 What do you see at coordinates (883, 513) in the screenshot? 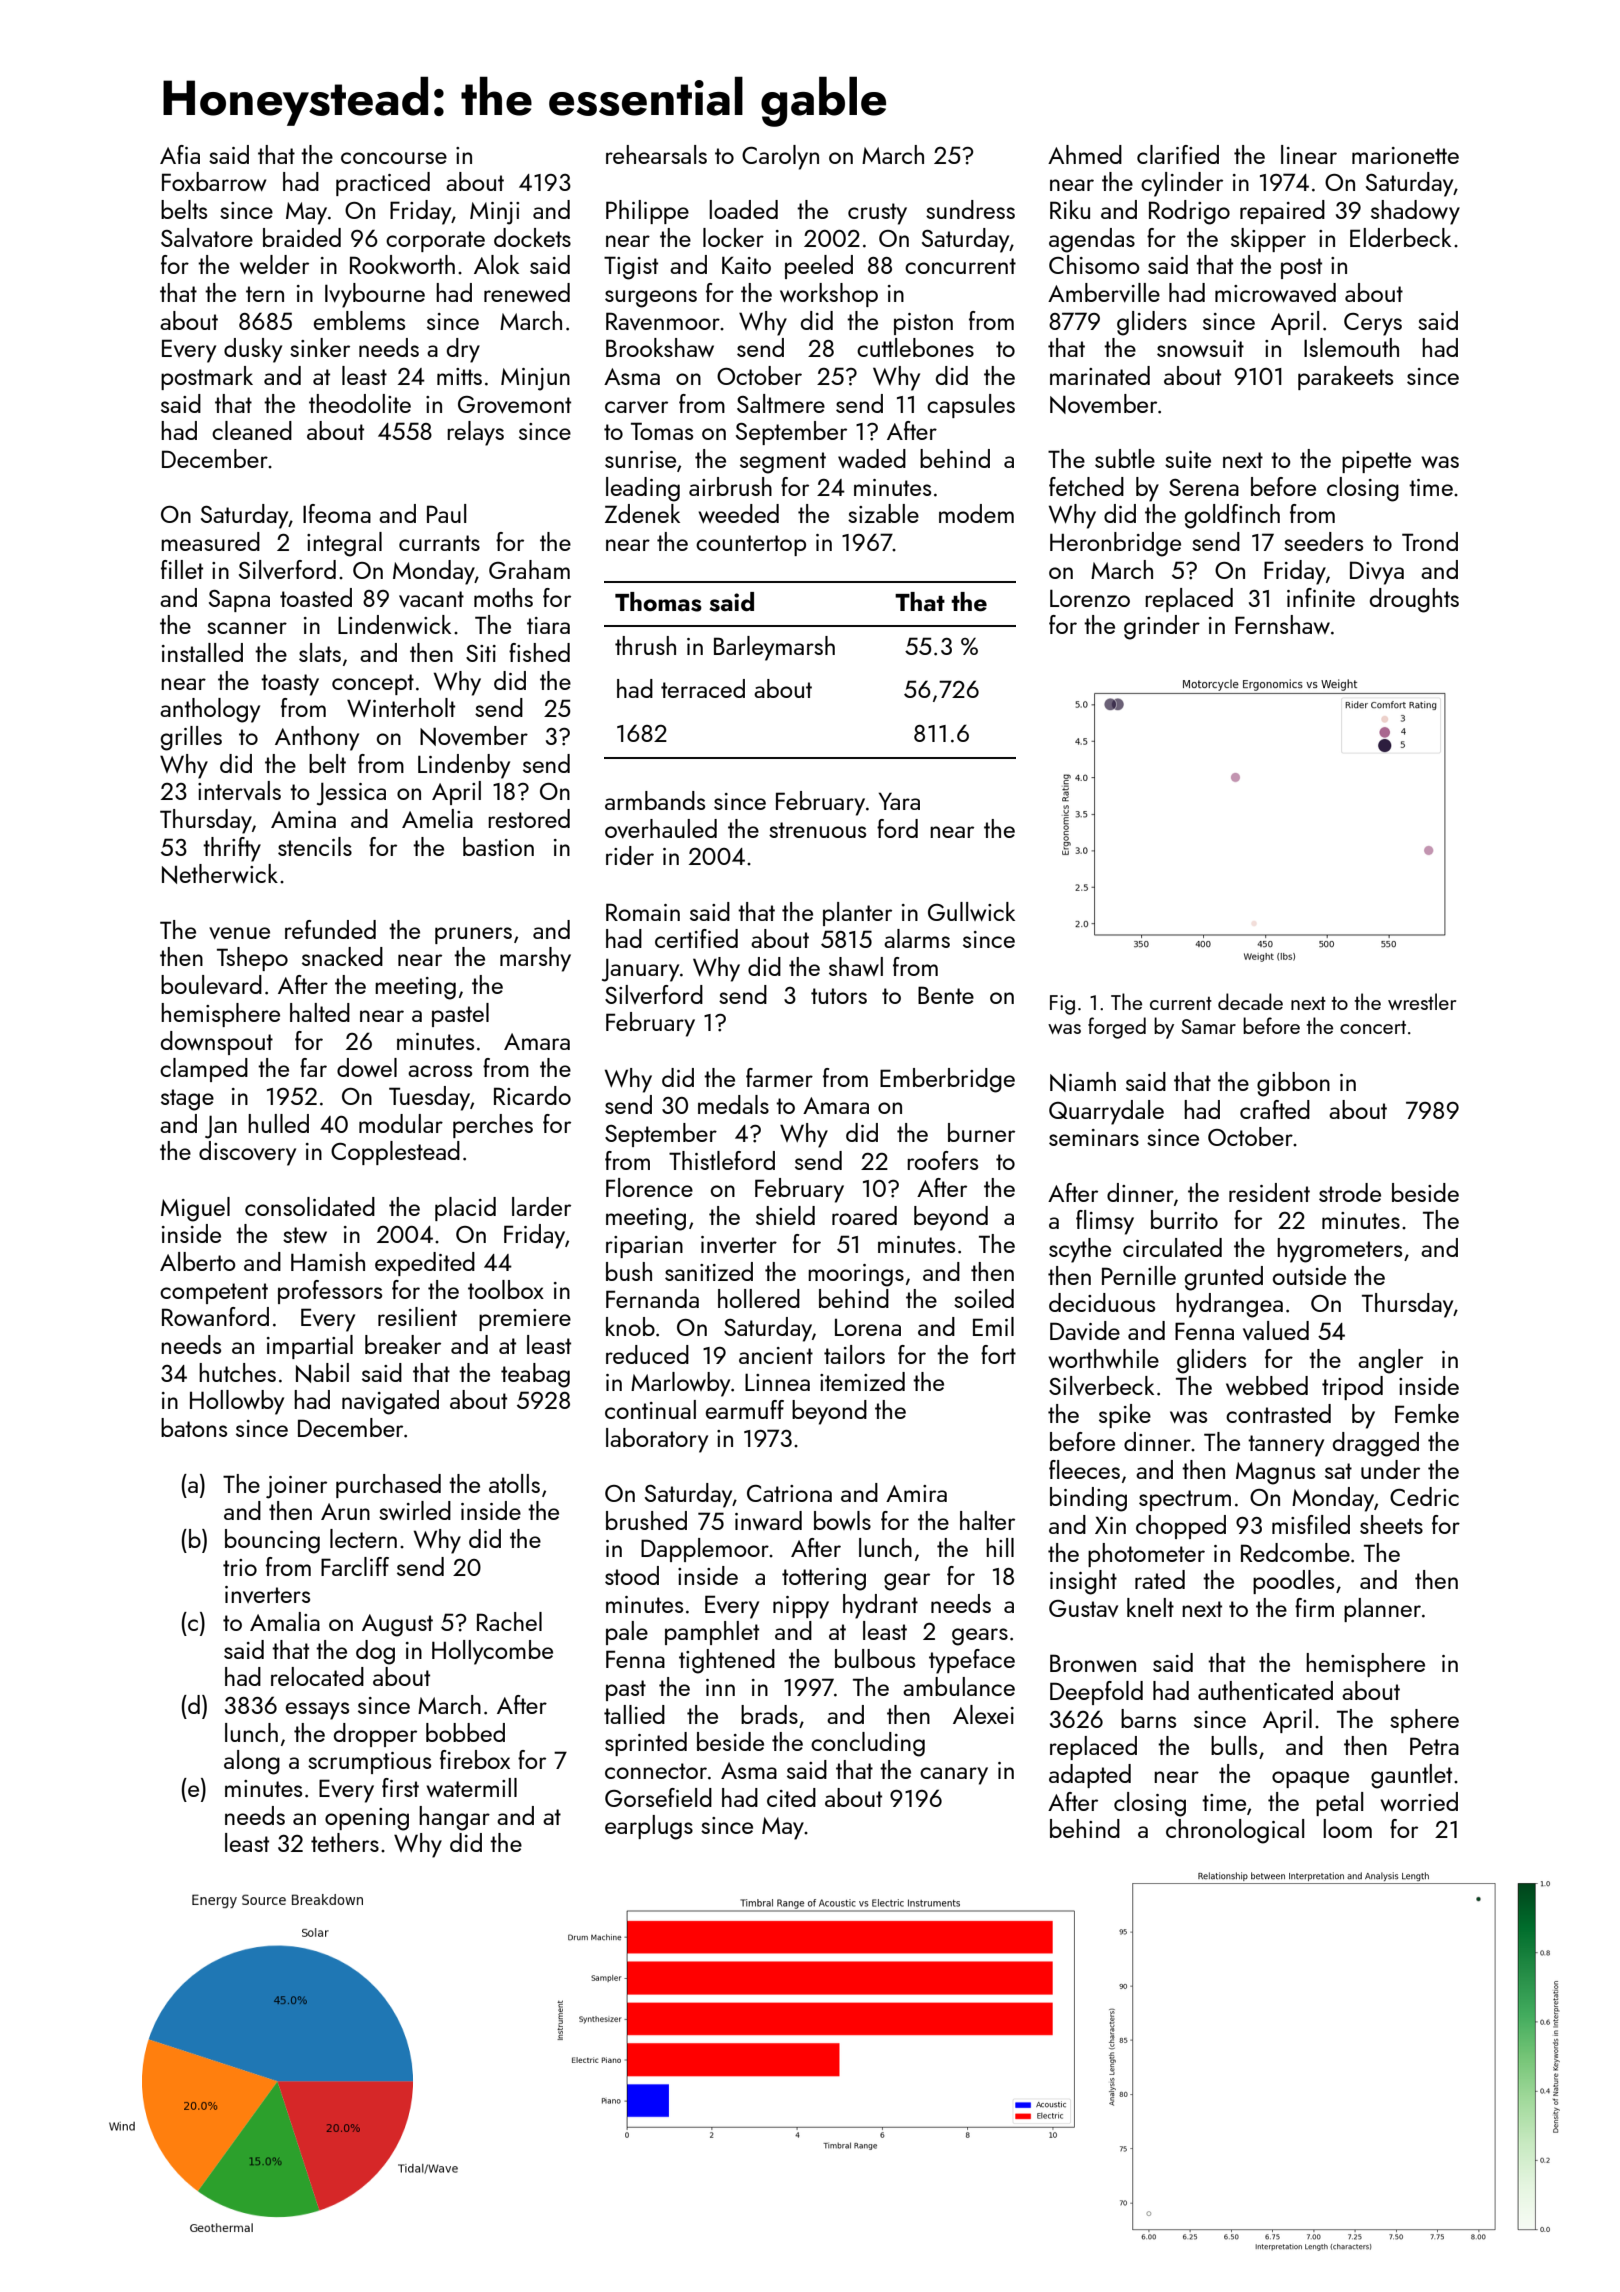
I see `sizable` at bounding box center [883, 513].
